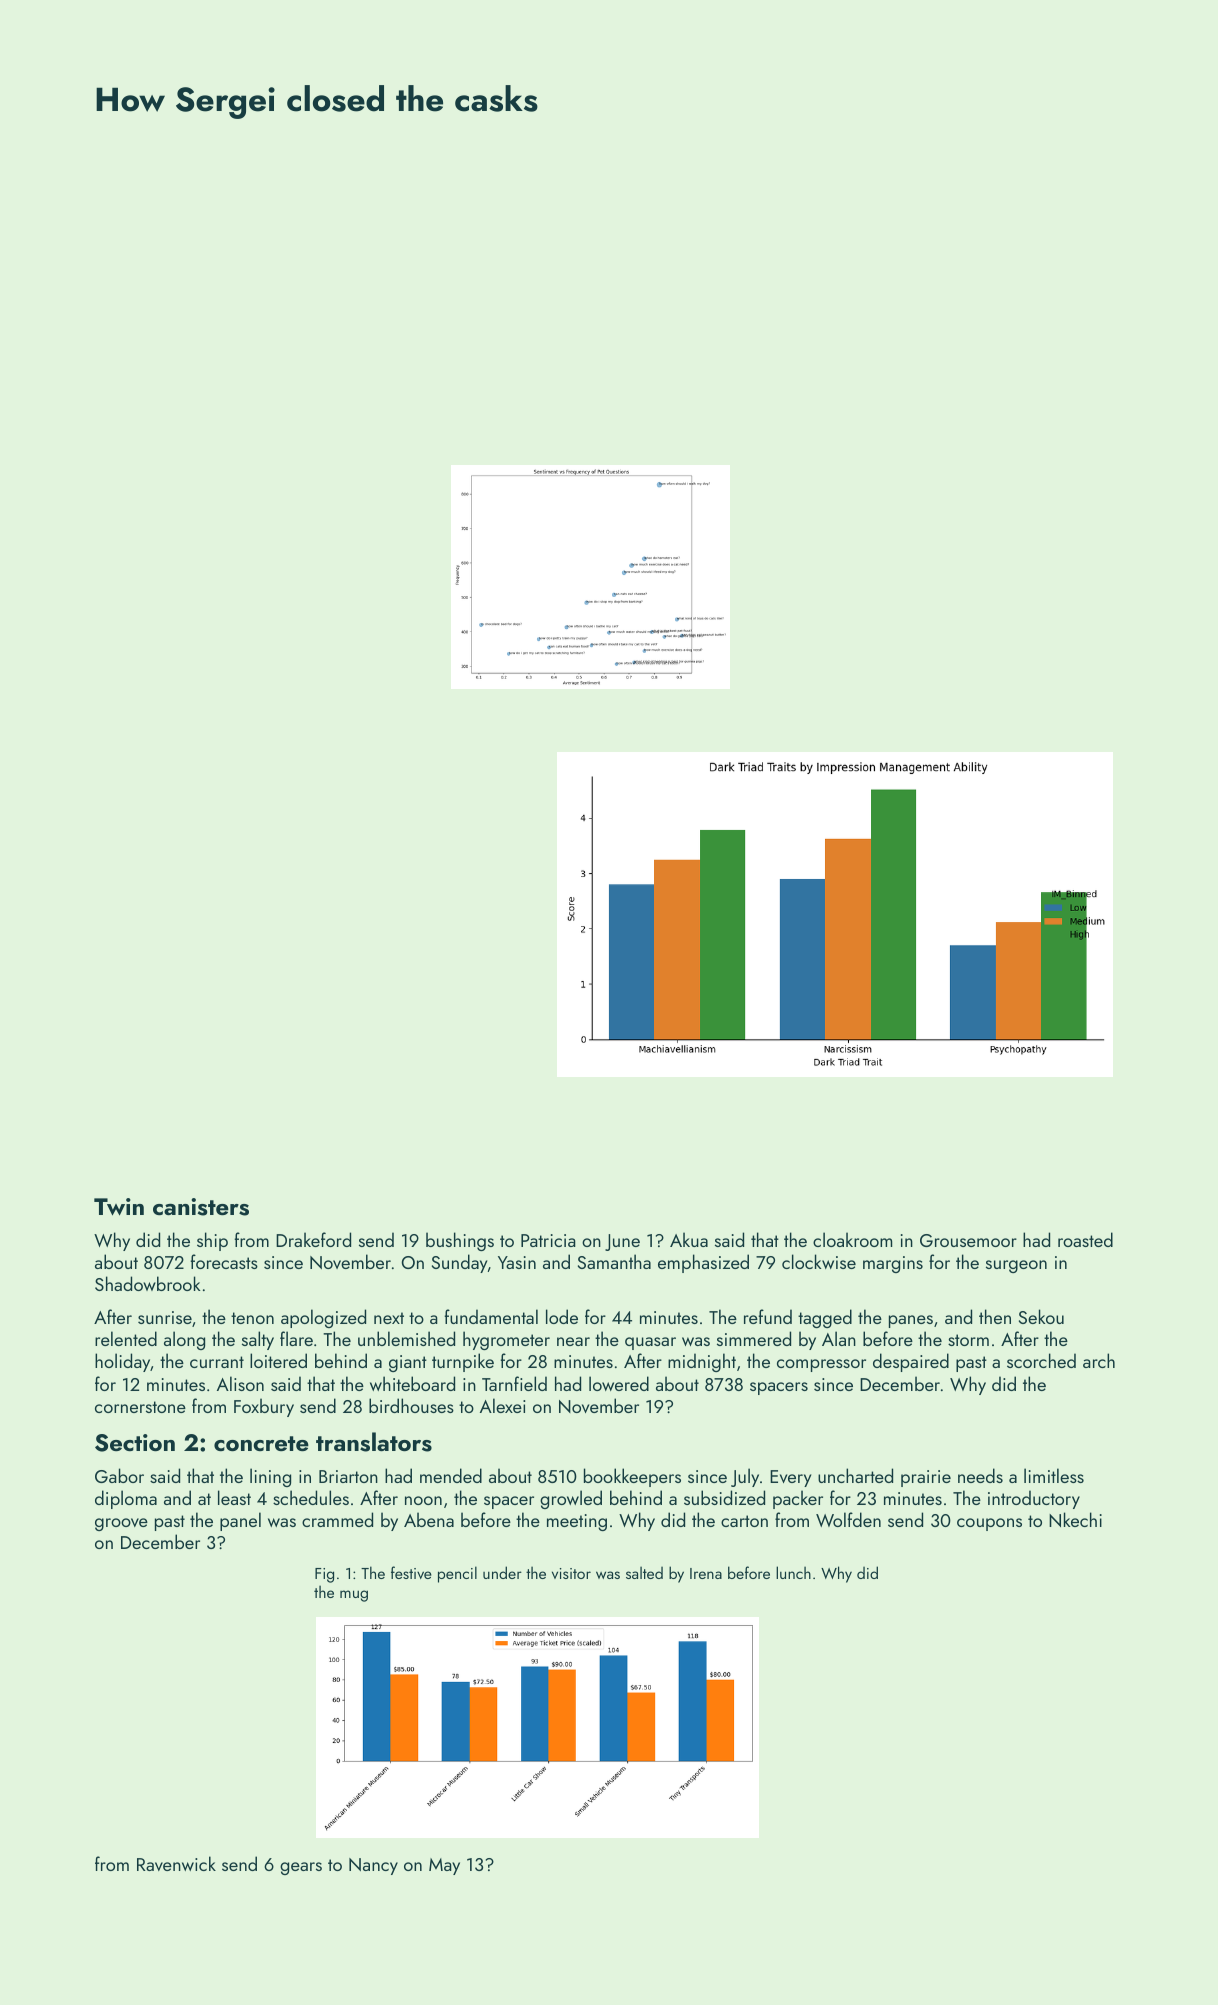 Image resolution: width=1218 pixels, height=2005 pixels. Describe the element at coordinates (689, 1239) in the screenshot. I see `Akua` at that location.
